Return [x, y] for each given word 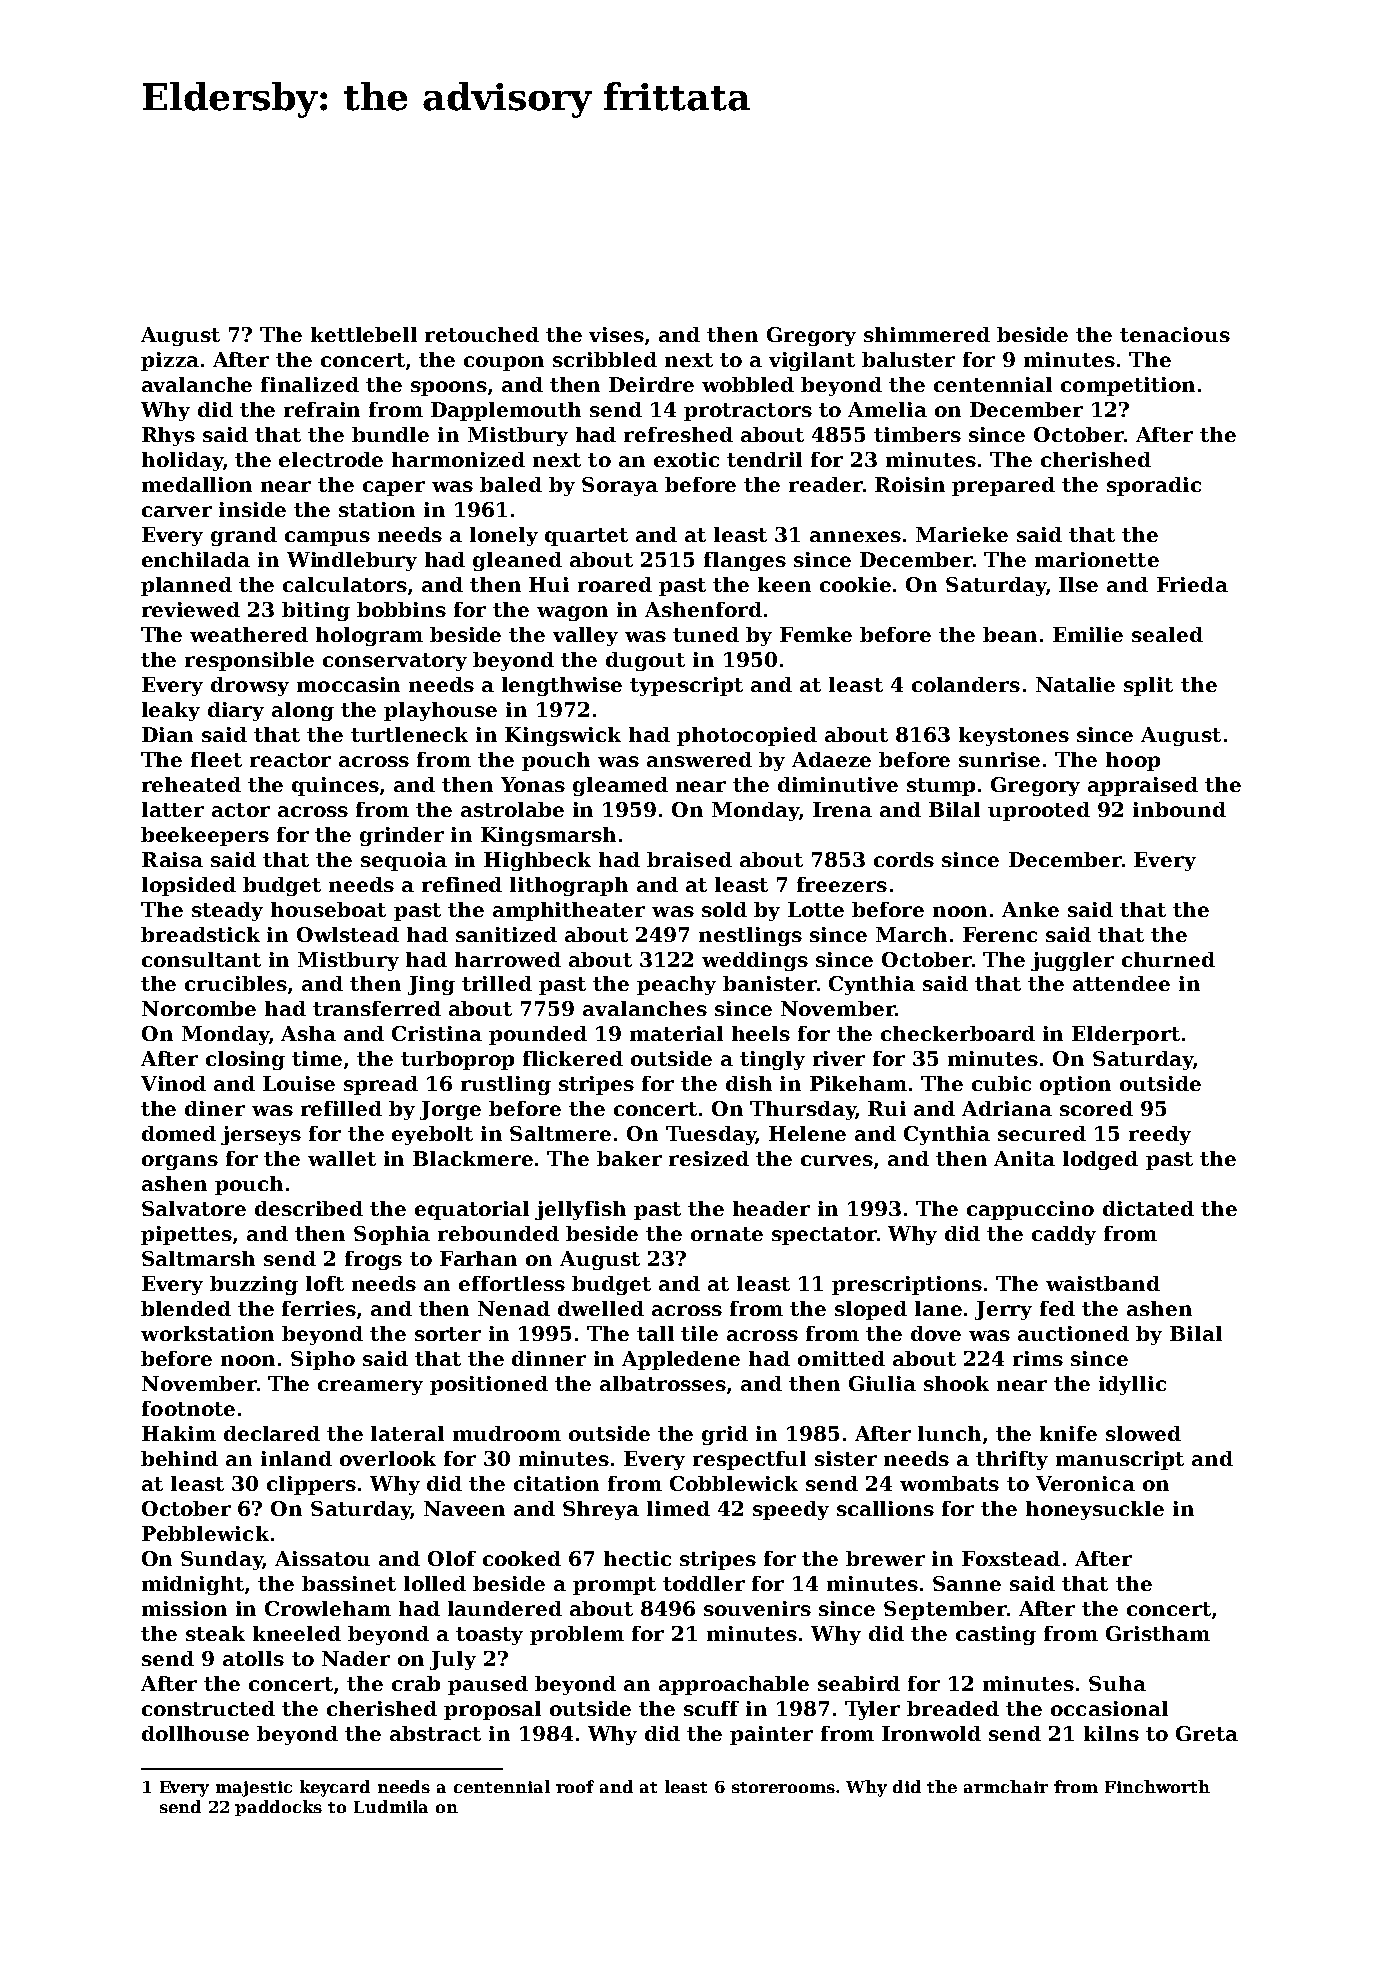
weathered [249, 634]
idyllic [1132, 1385]
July [453, 1660]
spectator [824, 1236]
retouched [482, 334]
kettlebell [364, 334]
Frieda [1192, 584]
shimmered [927, 334]
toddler [704, 1583]
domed [179, 1133]
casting [996, 1635]
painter [771, 1735]
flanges [745, 561]
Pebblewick [205, 1533]
